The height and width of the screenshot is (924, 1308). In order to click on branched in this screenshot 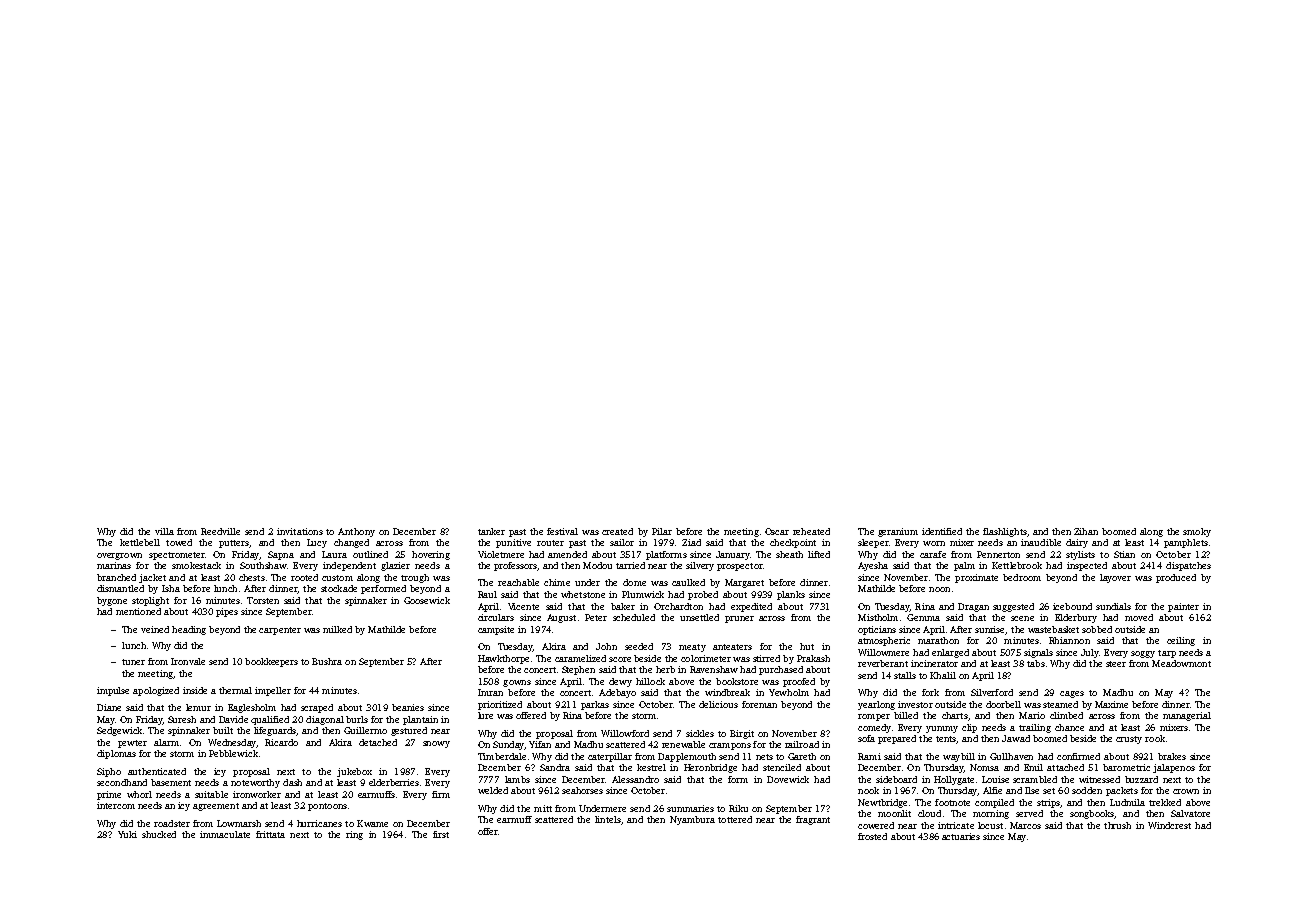, I will do `click(116, 577)`.
